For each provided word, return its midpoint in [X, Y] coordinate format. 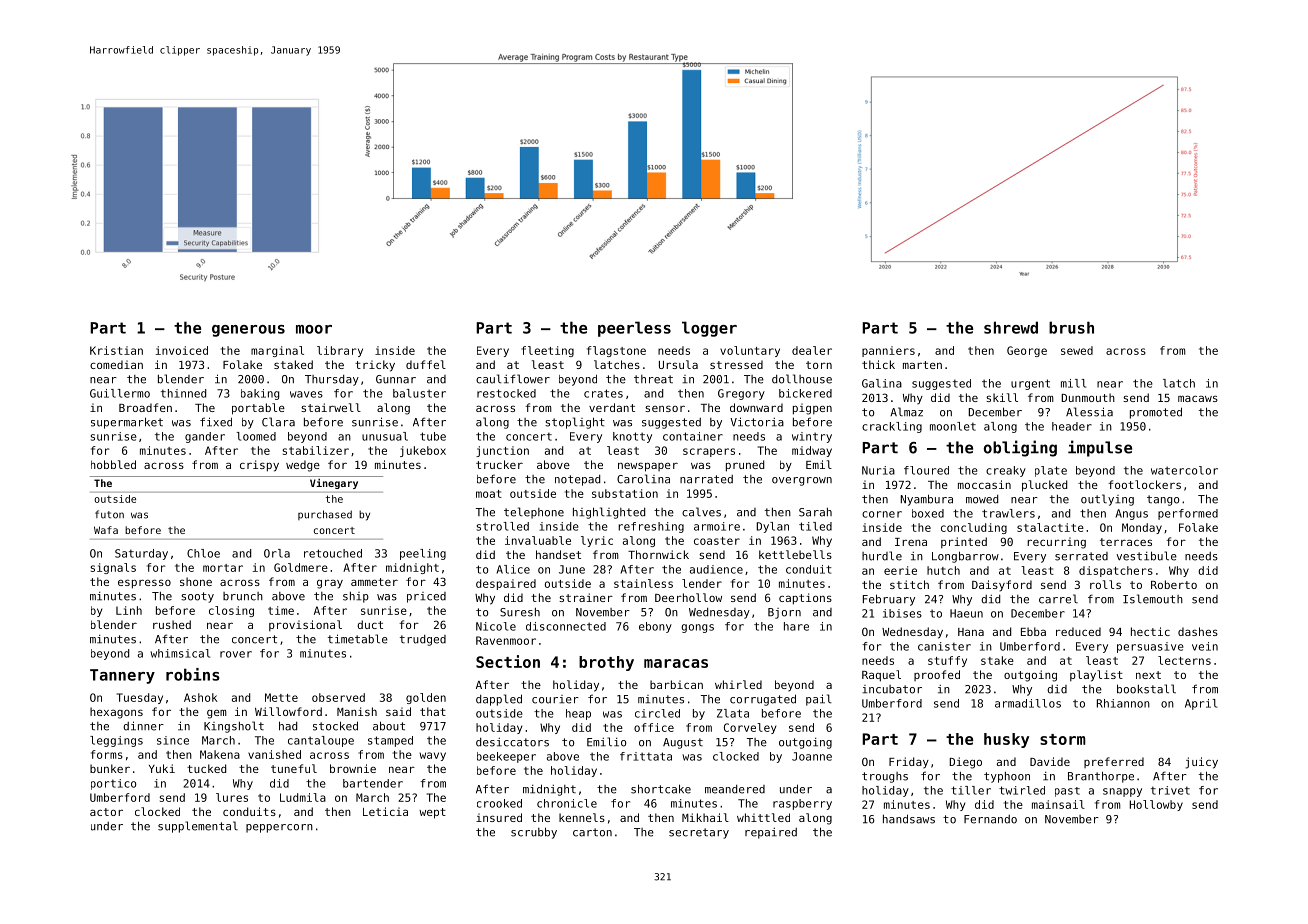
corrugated [763, 700]
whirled [738, 684]
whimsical [180, 653]
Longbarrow [965, 557]
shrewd [1011, 327]
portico [113, 784]
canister [944, 646]
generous [248, 331]
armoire [717, 526]
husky [1006, 740]
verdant [612, 407]
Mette [281, 697]
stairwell [331, 407]
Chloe [203, 553]
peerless [634, 329]
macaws [1198, 398]
